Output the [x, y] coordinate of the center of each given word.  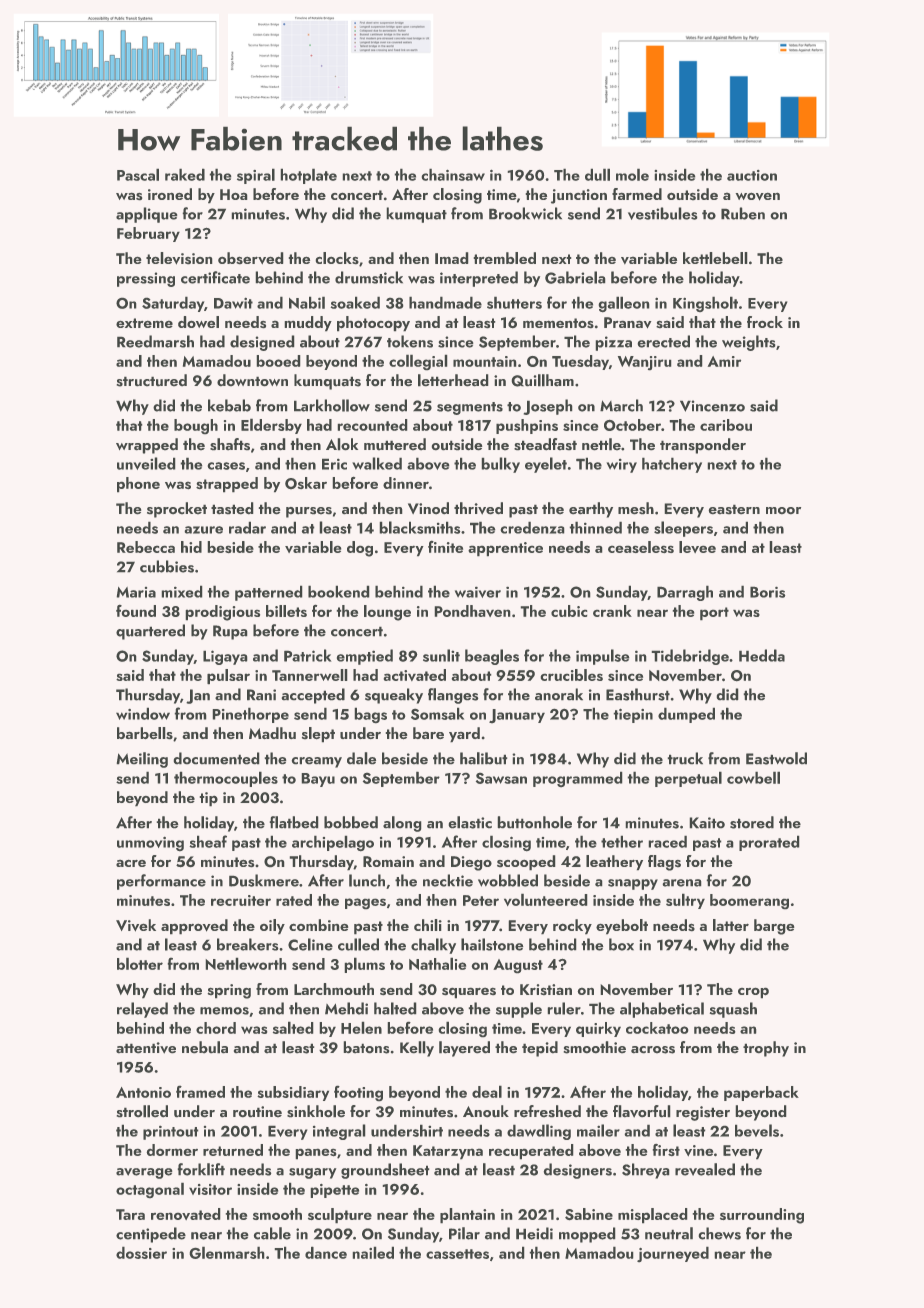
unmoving [150, 844]
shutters [514, 302]
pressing [146, 279]
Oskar [306, 483]
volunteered [546, 899]
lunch [367, 880]
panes [316, 1154]
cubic [569, 611]
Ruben [743, 213]
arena [682, 883]
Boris [768, 592]
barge [774, 927]
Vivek [136, 925]
